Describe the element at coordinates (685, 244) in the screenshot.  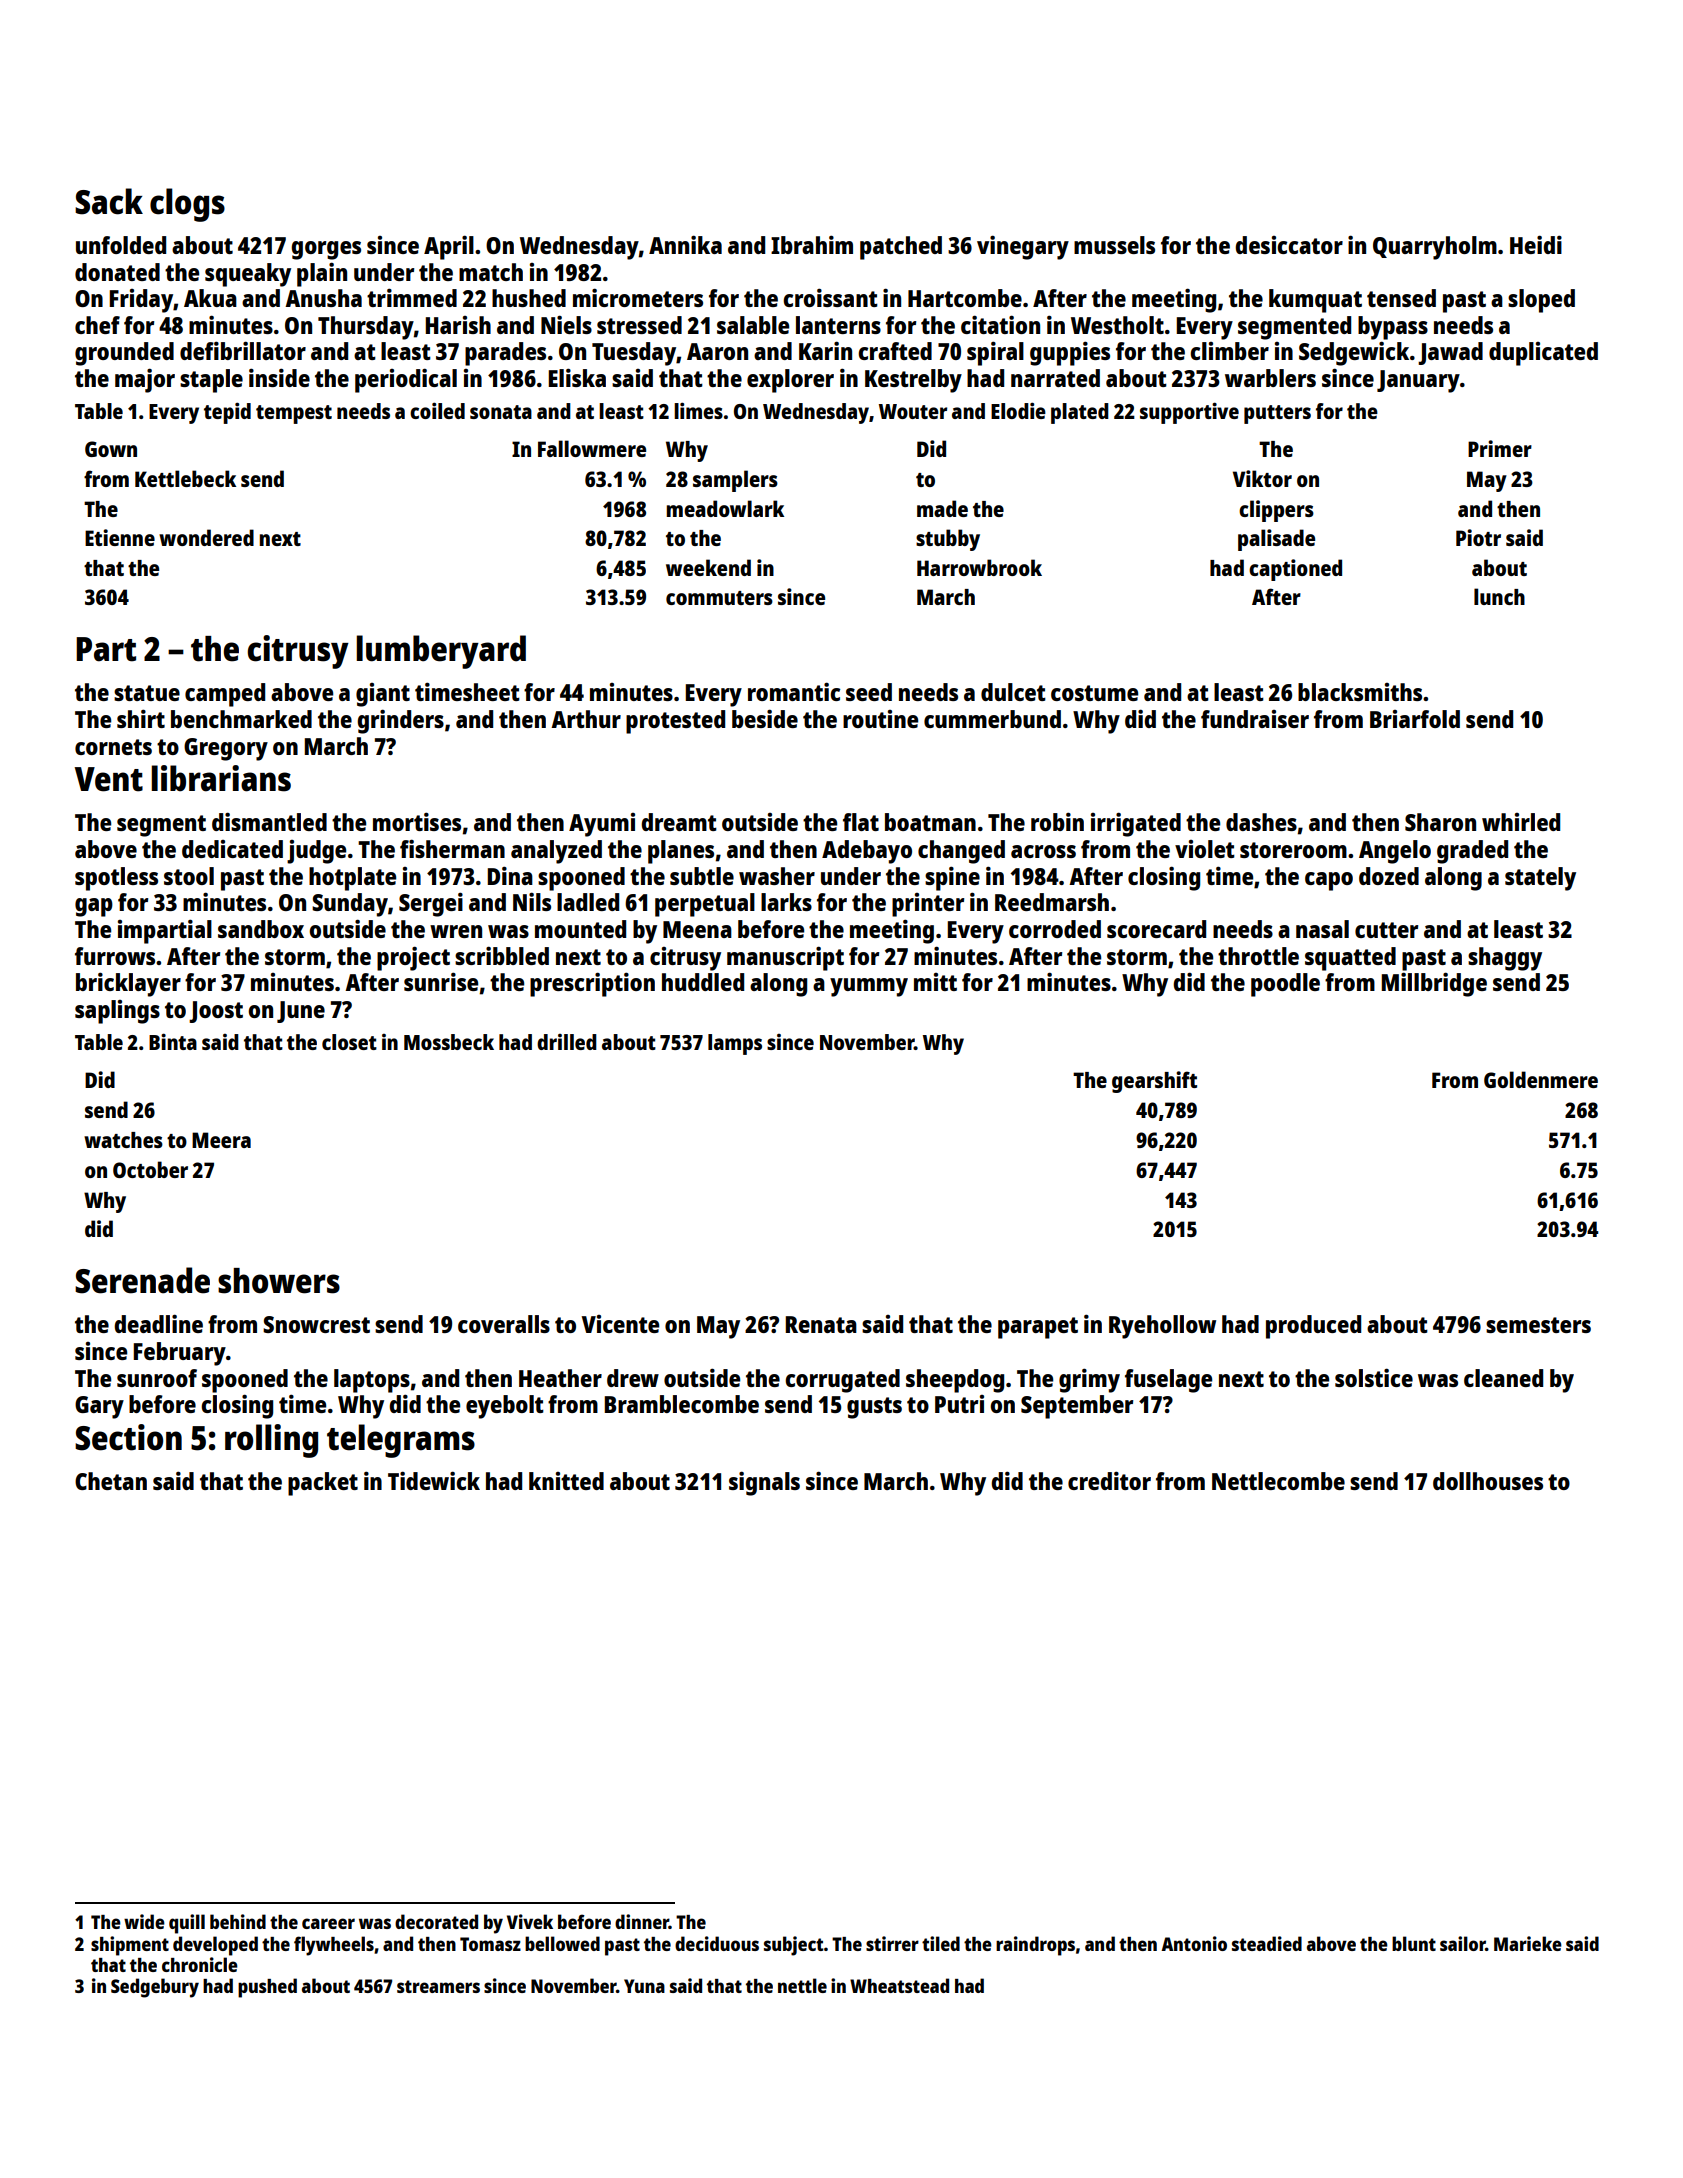
I see `Annika` at that location.
